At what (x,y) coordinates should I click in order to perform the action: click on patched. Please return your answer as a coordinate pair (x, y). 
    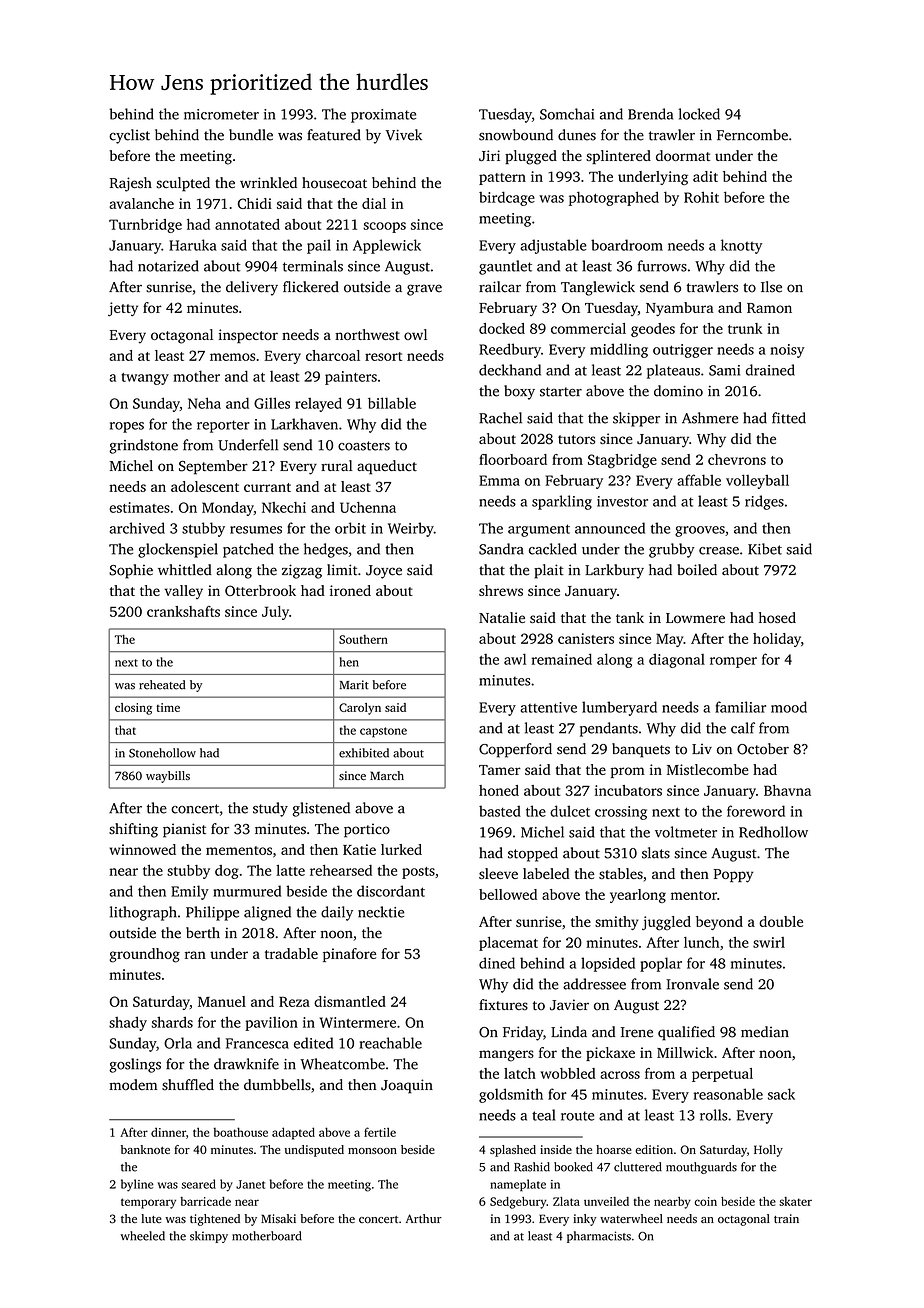
    Looking at the image, I should click on (248, 550).
